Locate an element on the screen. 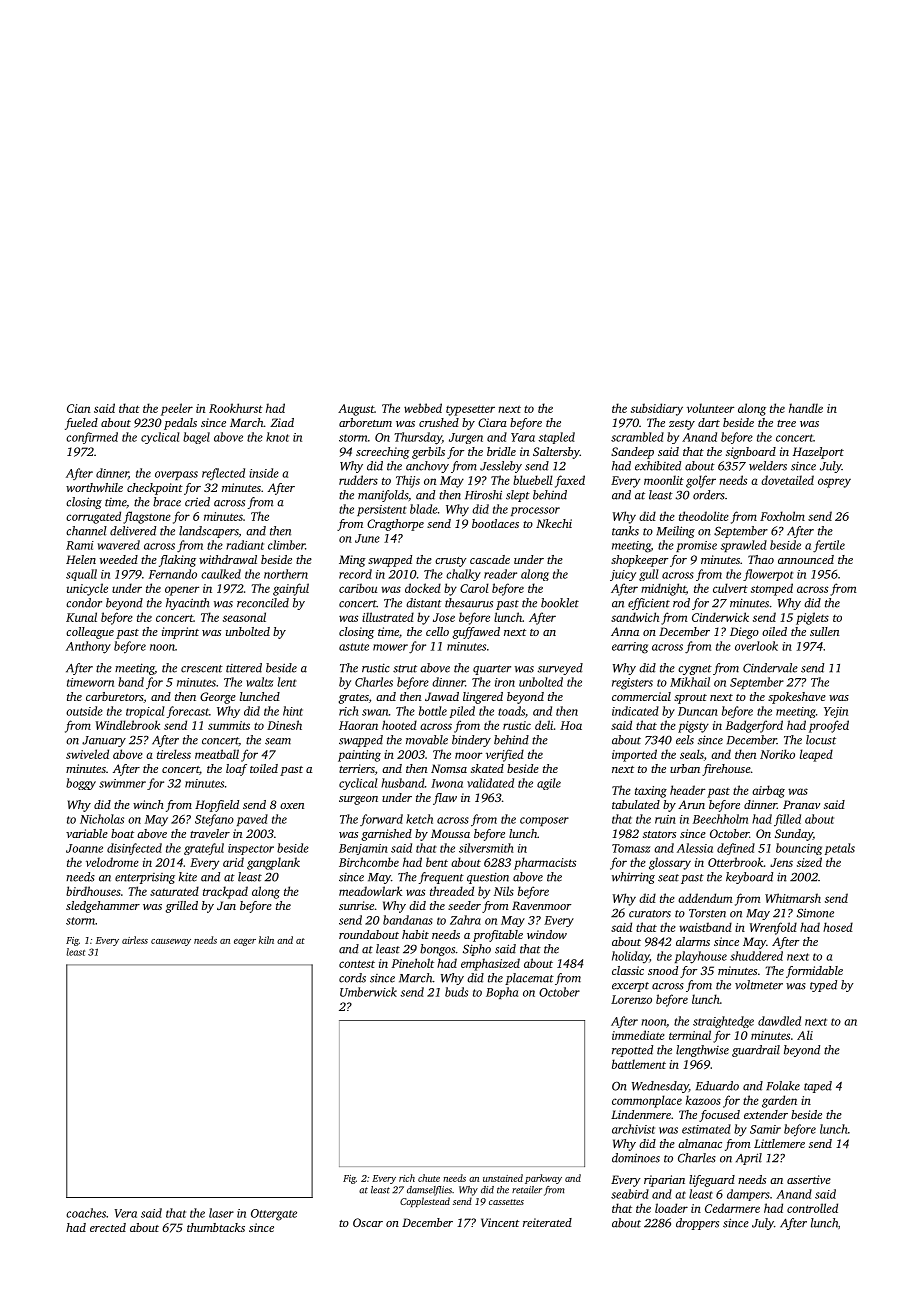 The height and width of the screenshot is (1308, 924). swan is located at coordinates (375, 712).
